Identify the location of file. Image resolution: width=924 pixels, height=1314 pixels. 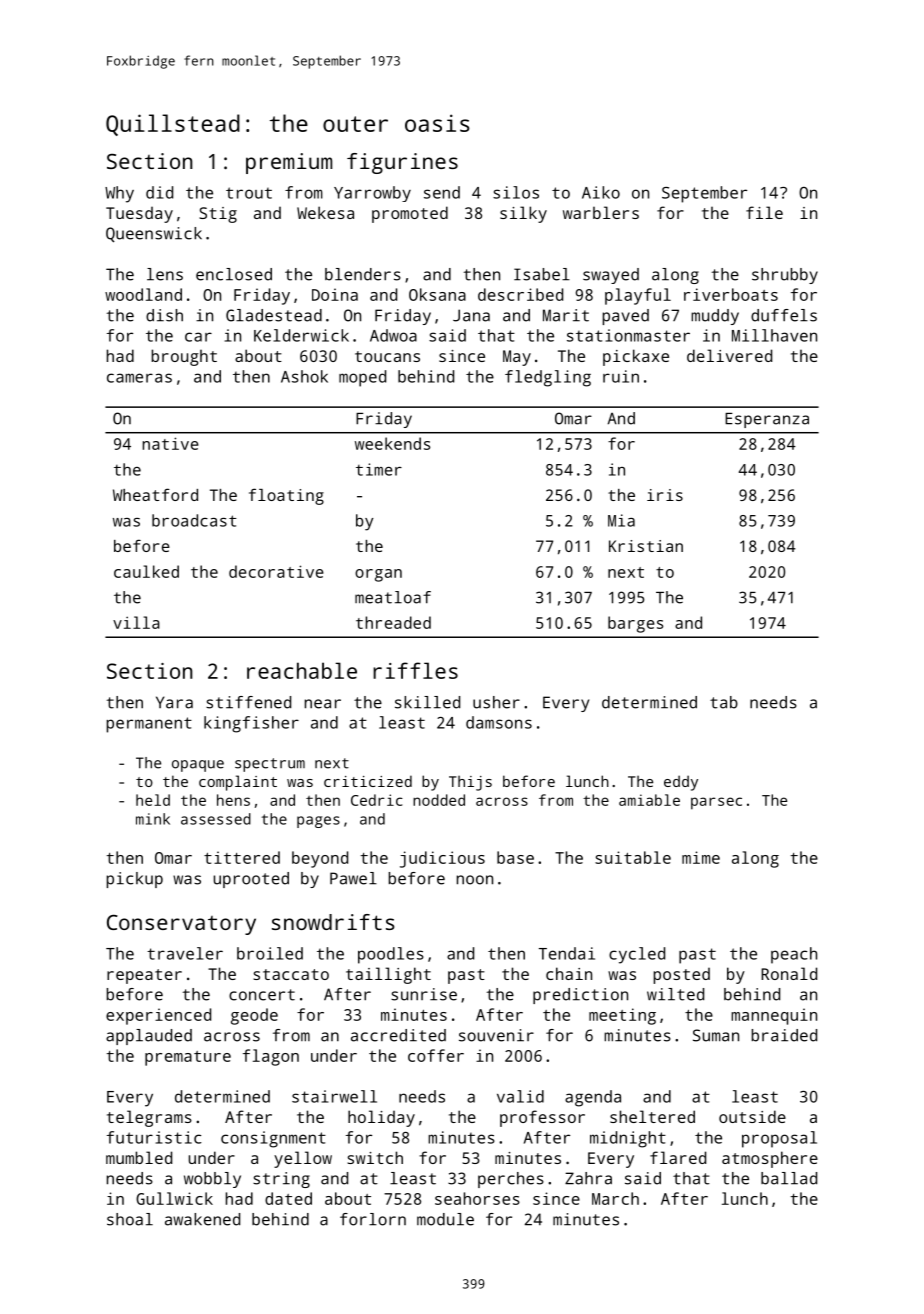
(764, 212).
